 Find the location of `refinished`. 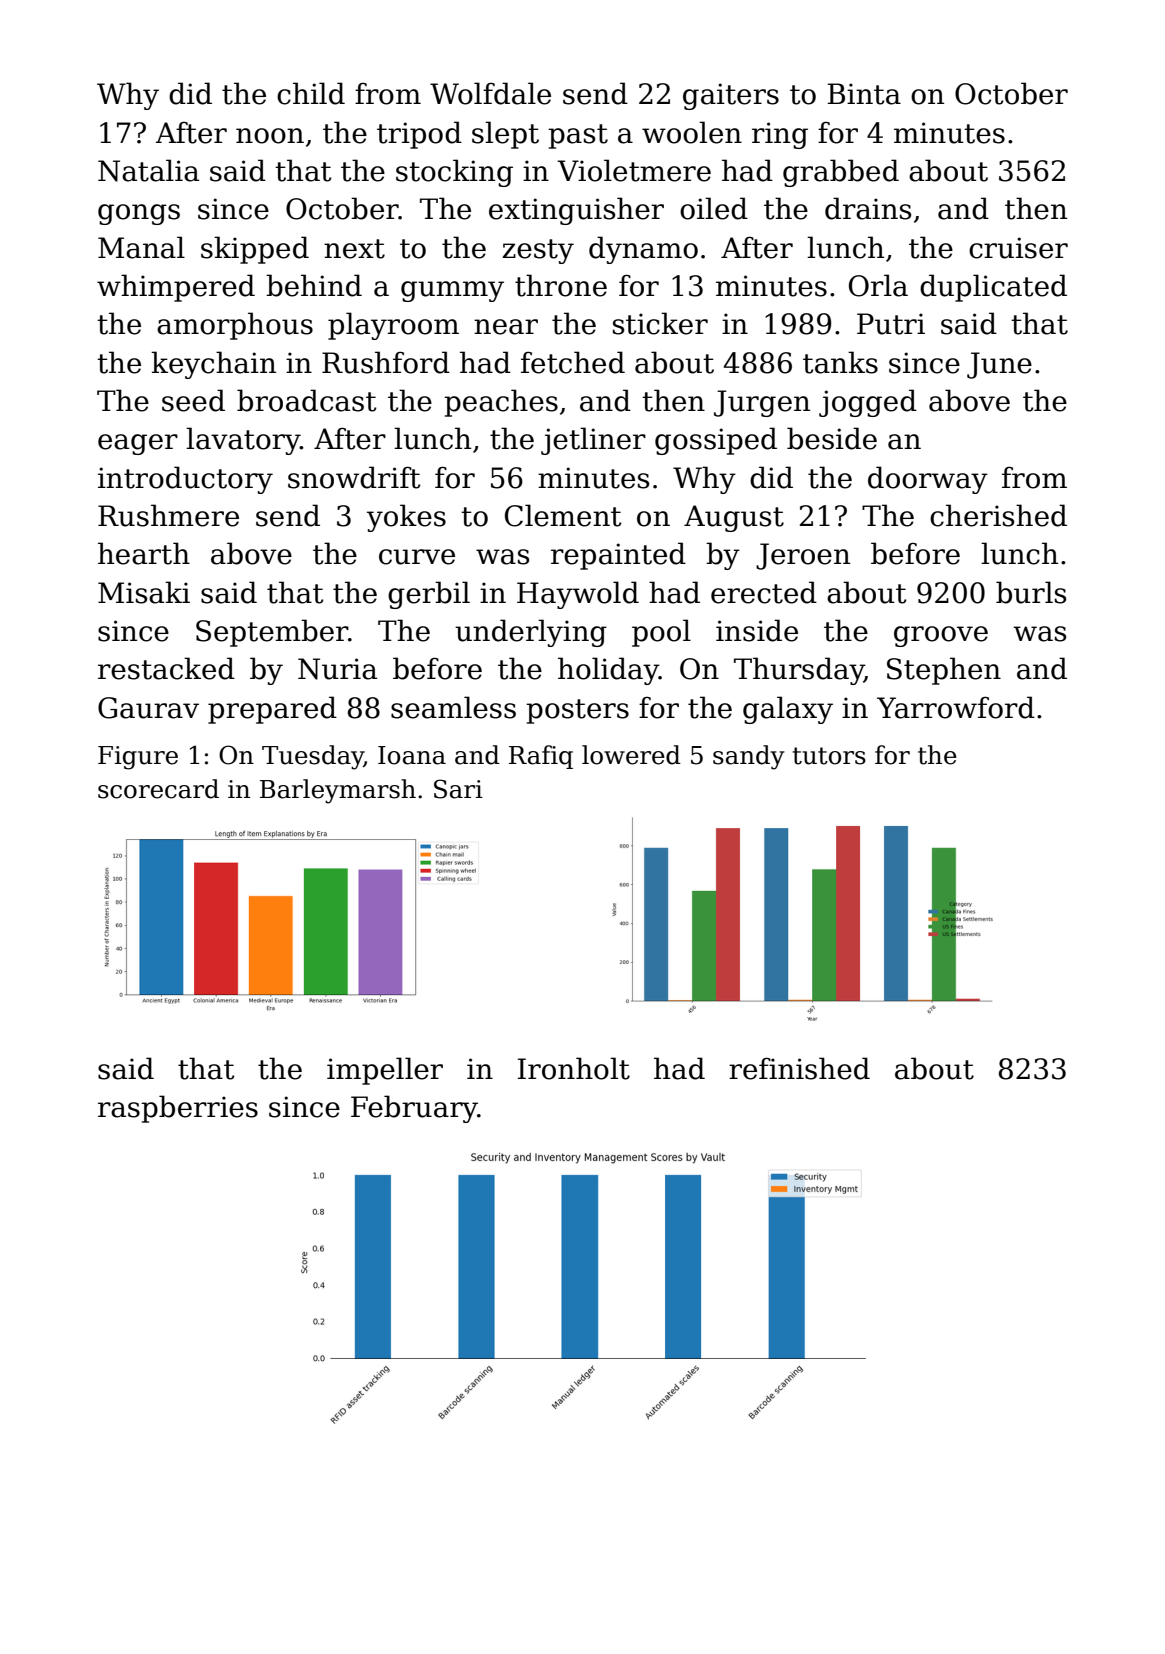

refinished is located at coordinates (799, 1068).
